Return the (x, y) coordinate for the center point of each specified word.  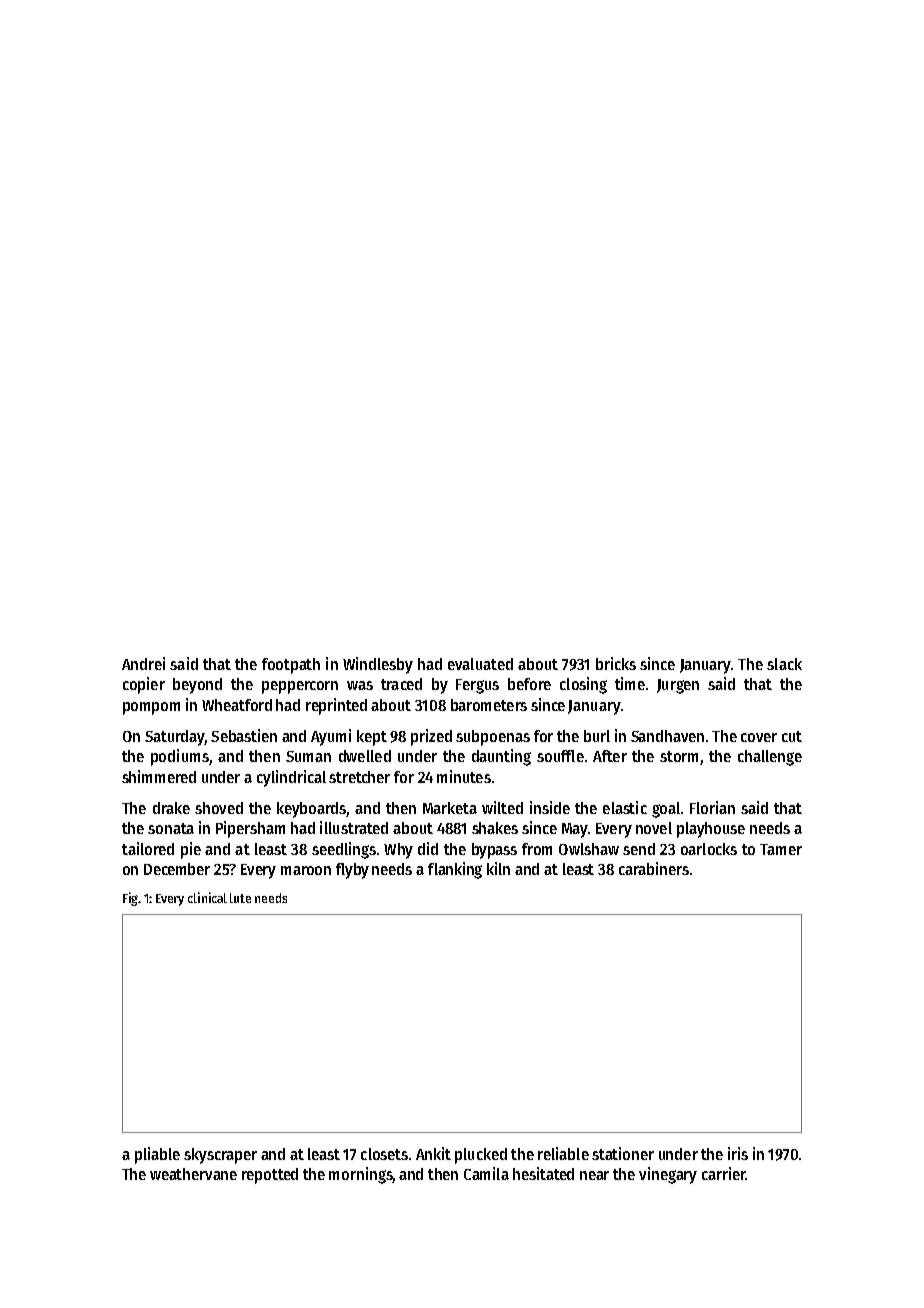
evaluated (480, 664)
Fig (130, 899)
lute (240, 898)
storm (679, 756)
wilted (502, 807)
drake (171, 808)
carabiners (654, 868)
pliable (157, 1155)
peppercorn (300, 687)
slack (784, 664)
